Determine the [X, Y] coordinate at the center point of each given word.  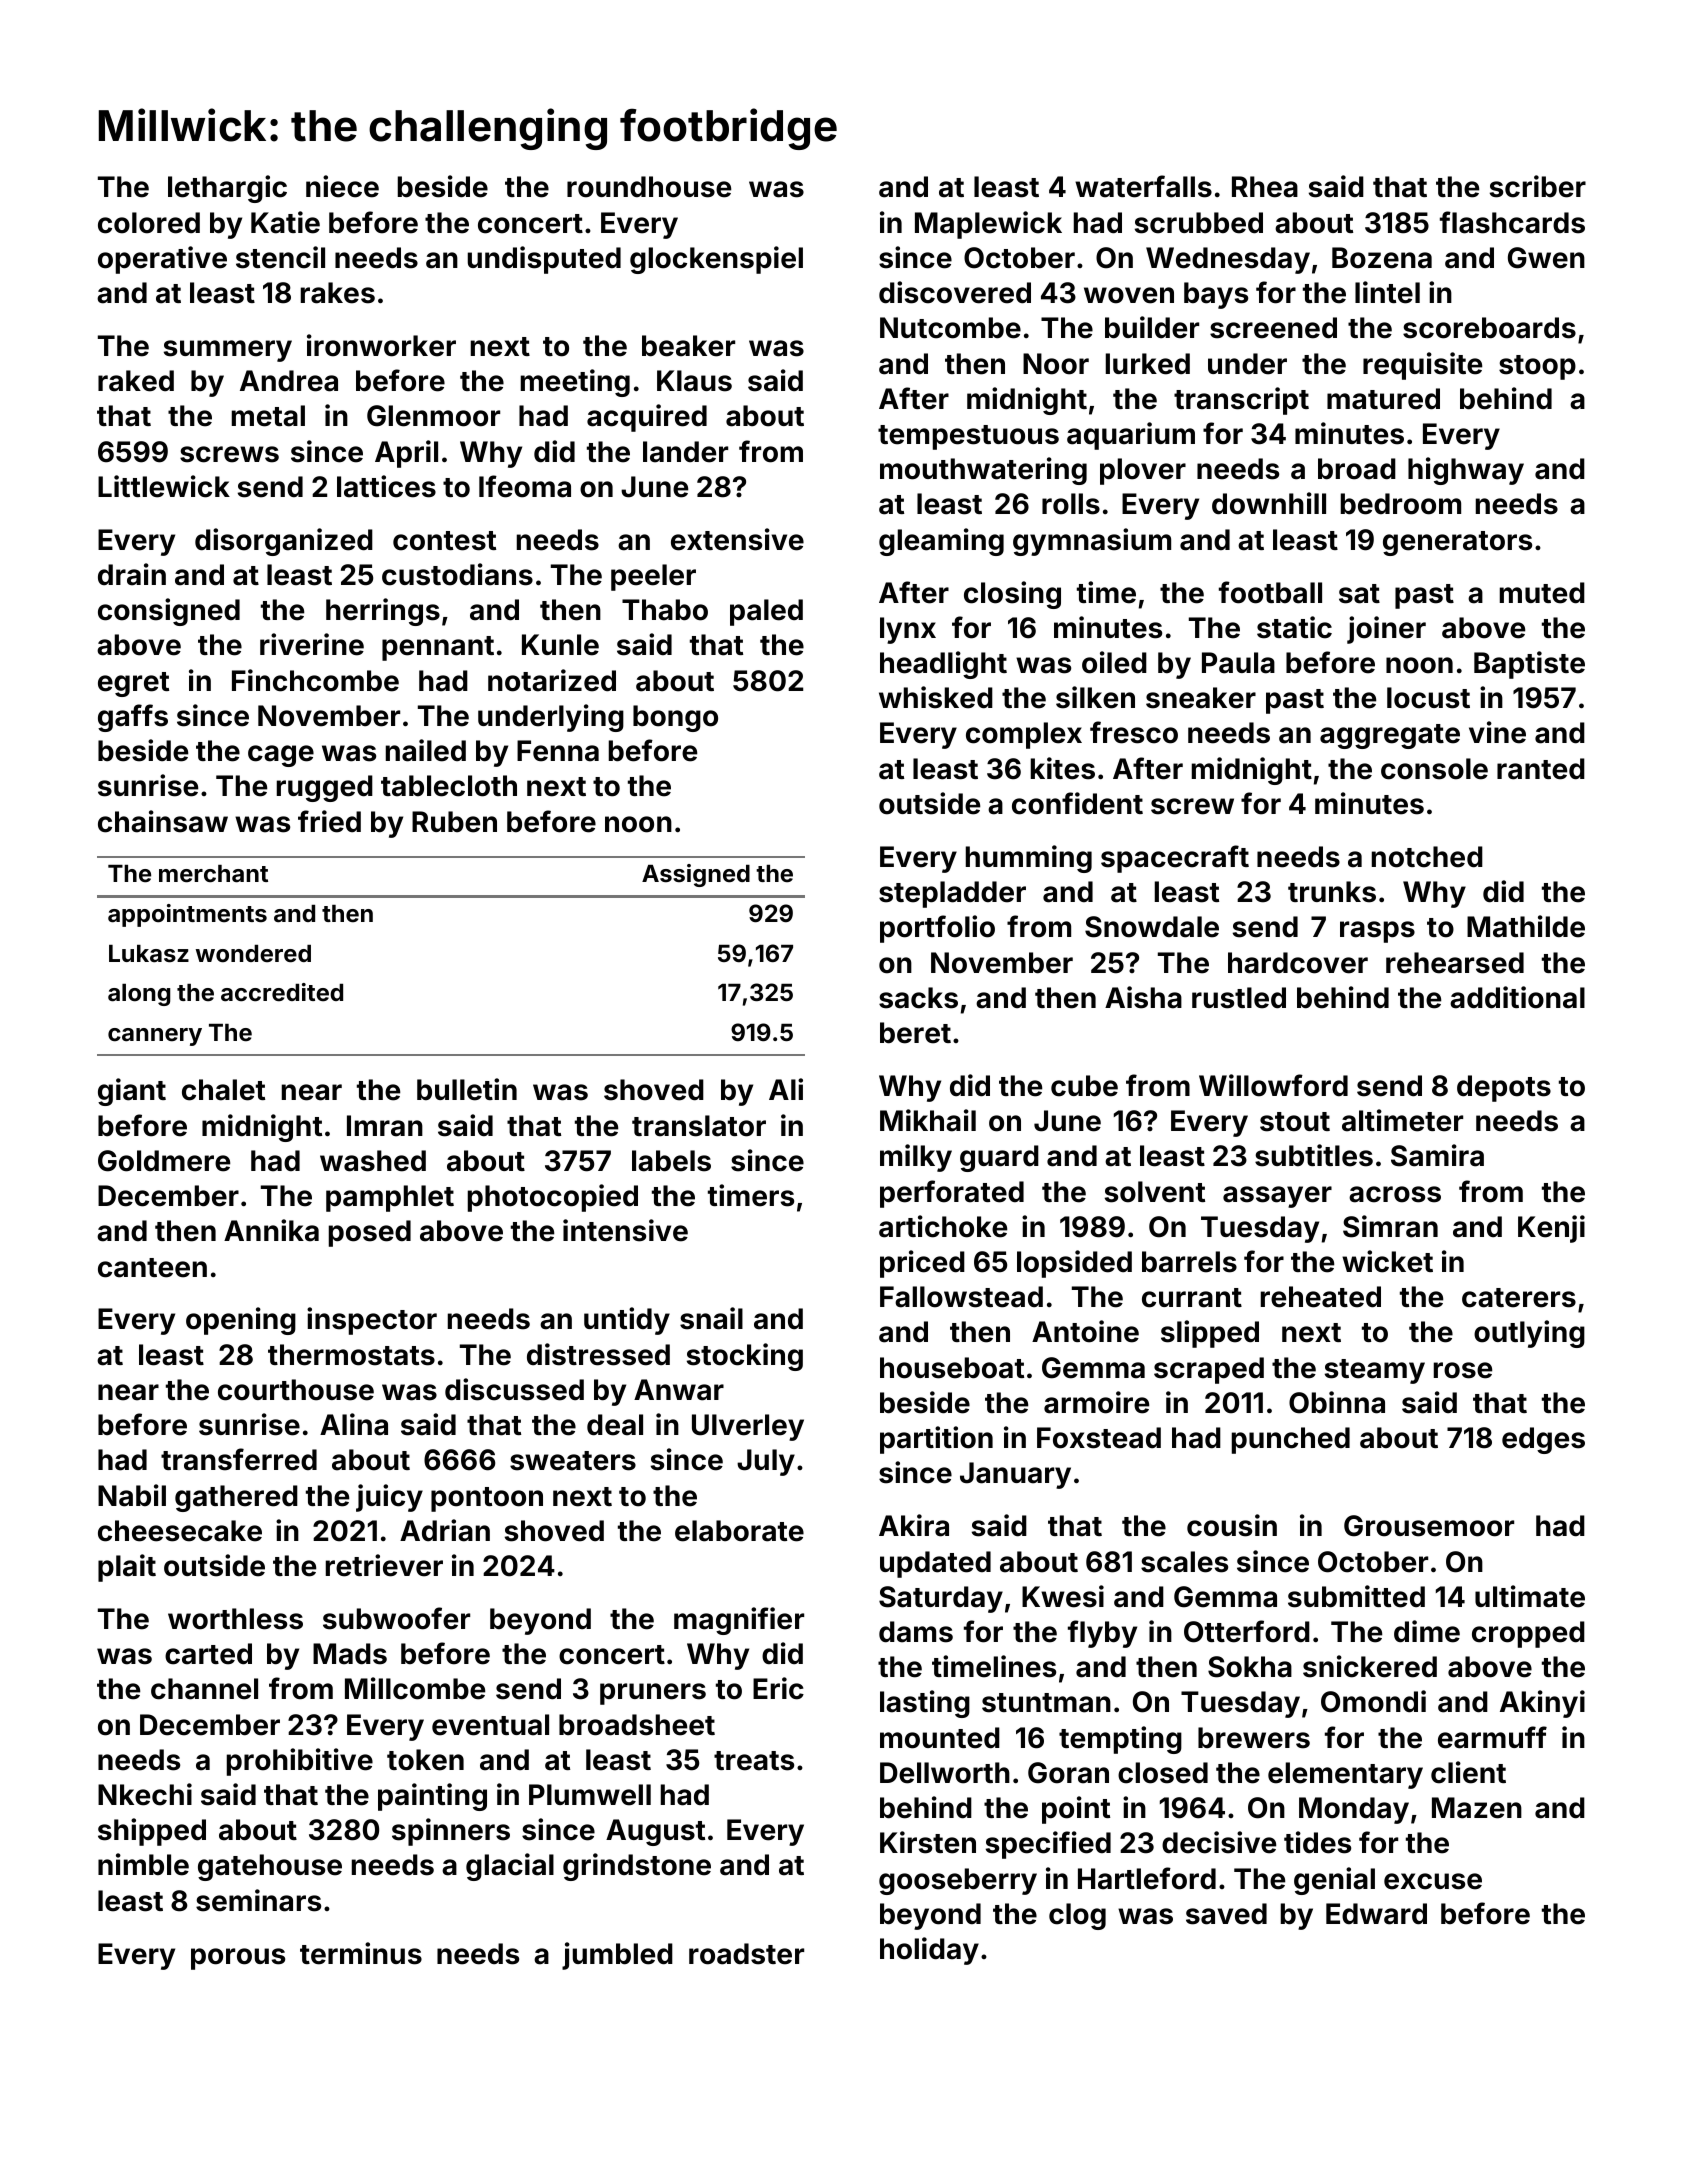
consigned [169, 612]
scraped [1209, 1370]
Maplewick [988, 225]
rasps [1377, 932]
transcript [1241, 401]
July [766, 1462]
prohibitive [300, 1762]
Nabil [132, 1495]
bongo [675, 718]
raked [136, 381]
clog [1077, 1916]
